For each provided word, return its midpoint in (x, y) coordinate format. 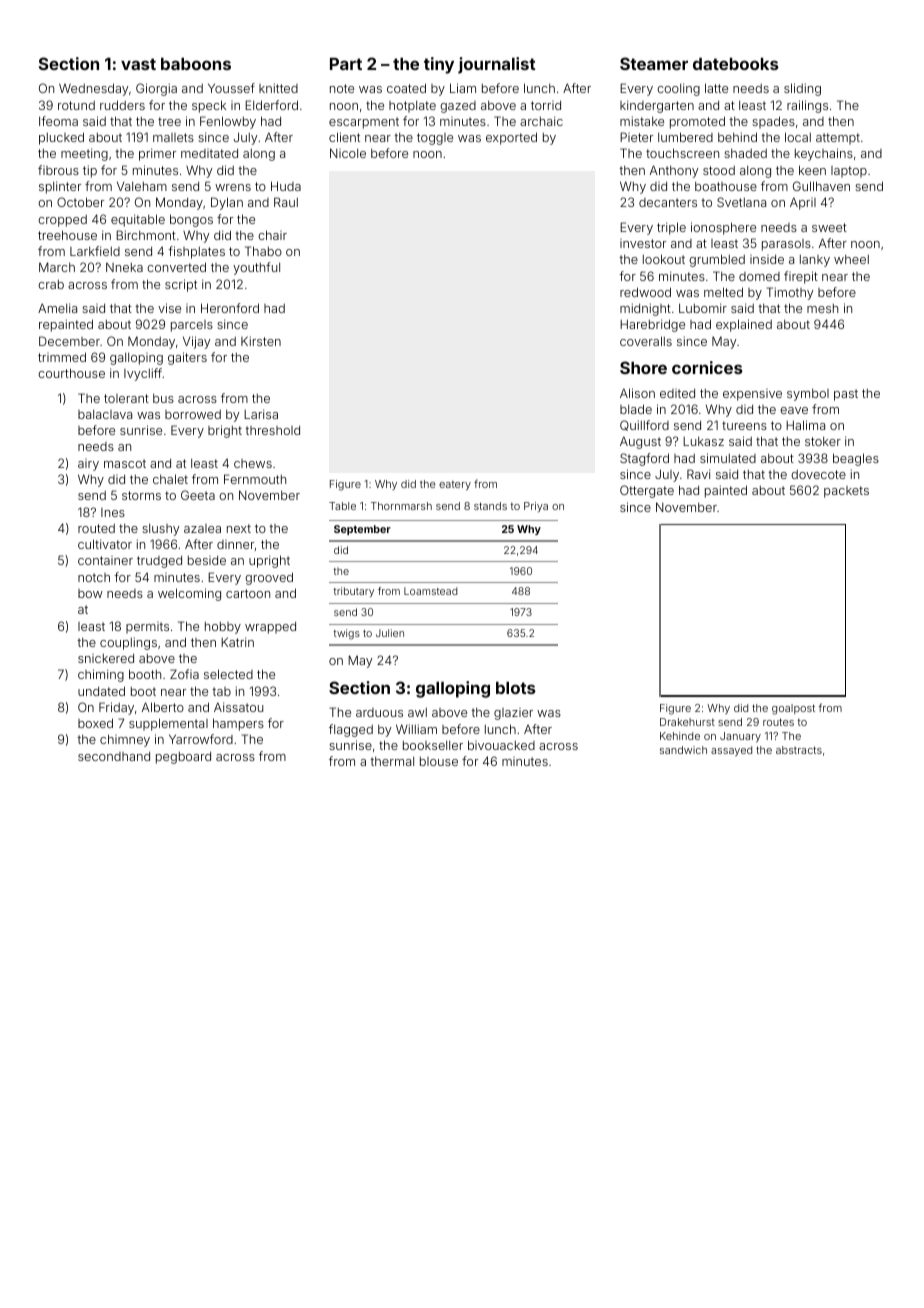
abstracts (799, 750)
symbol (808, 395)
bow (90, 593)
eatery (455, 486)
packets (846, 492)
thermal (392, 761)
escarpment (364, 123)
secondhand (114, 756)
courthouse (71, 373)
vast (138, 64)
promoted (697, 122)
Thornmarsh (401, 506)
